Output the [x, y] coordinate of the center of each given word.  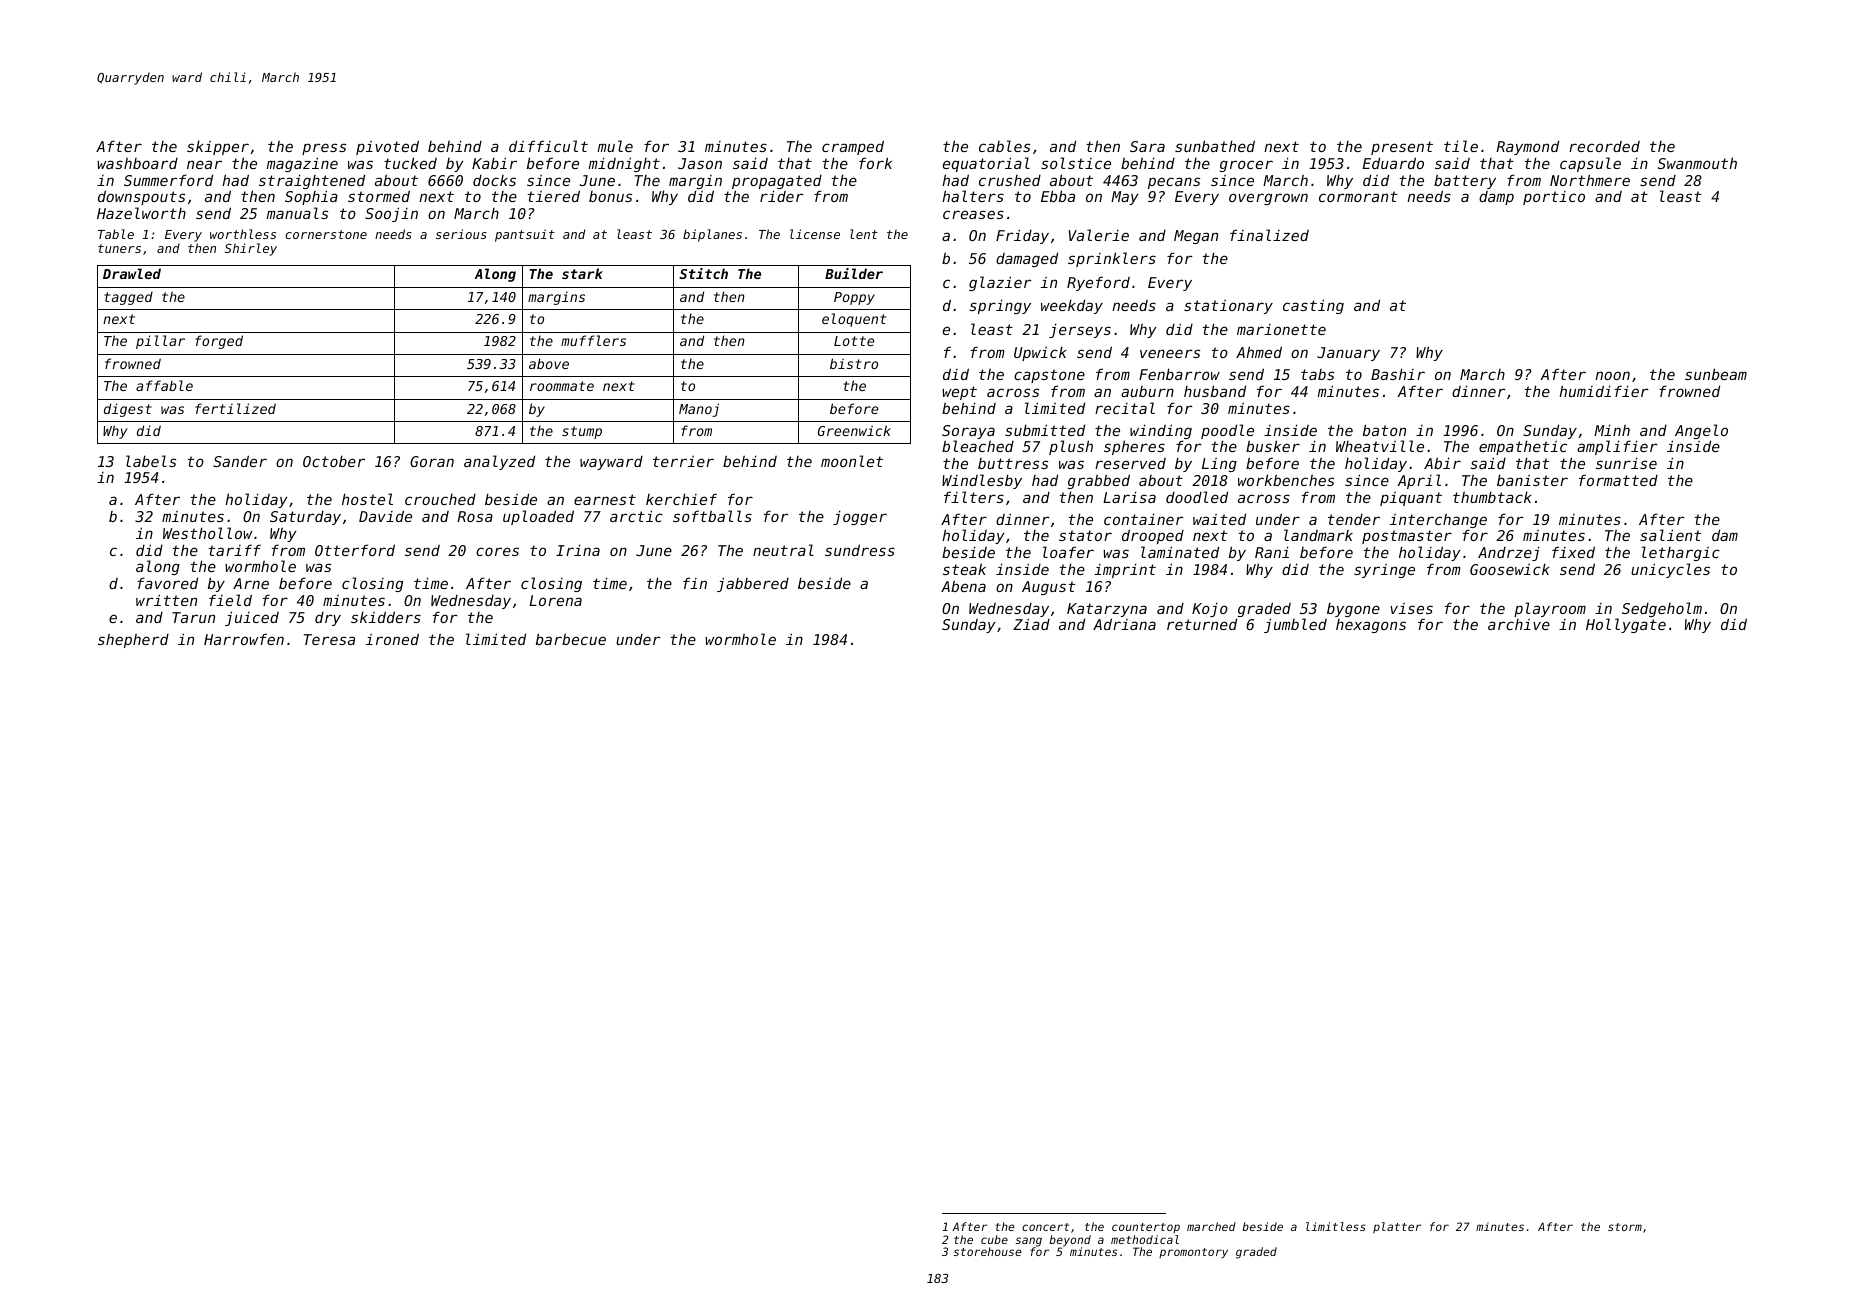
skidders [386, 617]
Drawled [132, 273]
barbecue [571, 639]
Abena [963, 586]
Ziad [1031, 624]
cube [994, 1239]
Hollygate [1626, 625]
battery [1465, 181]
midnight [624, 164]
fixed [1573, 552]
